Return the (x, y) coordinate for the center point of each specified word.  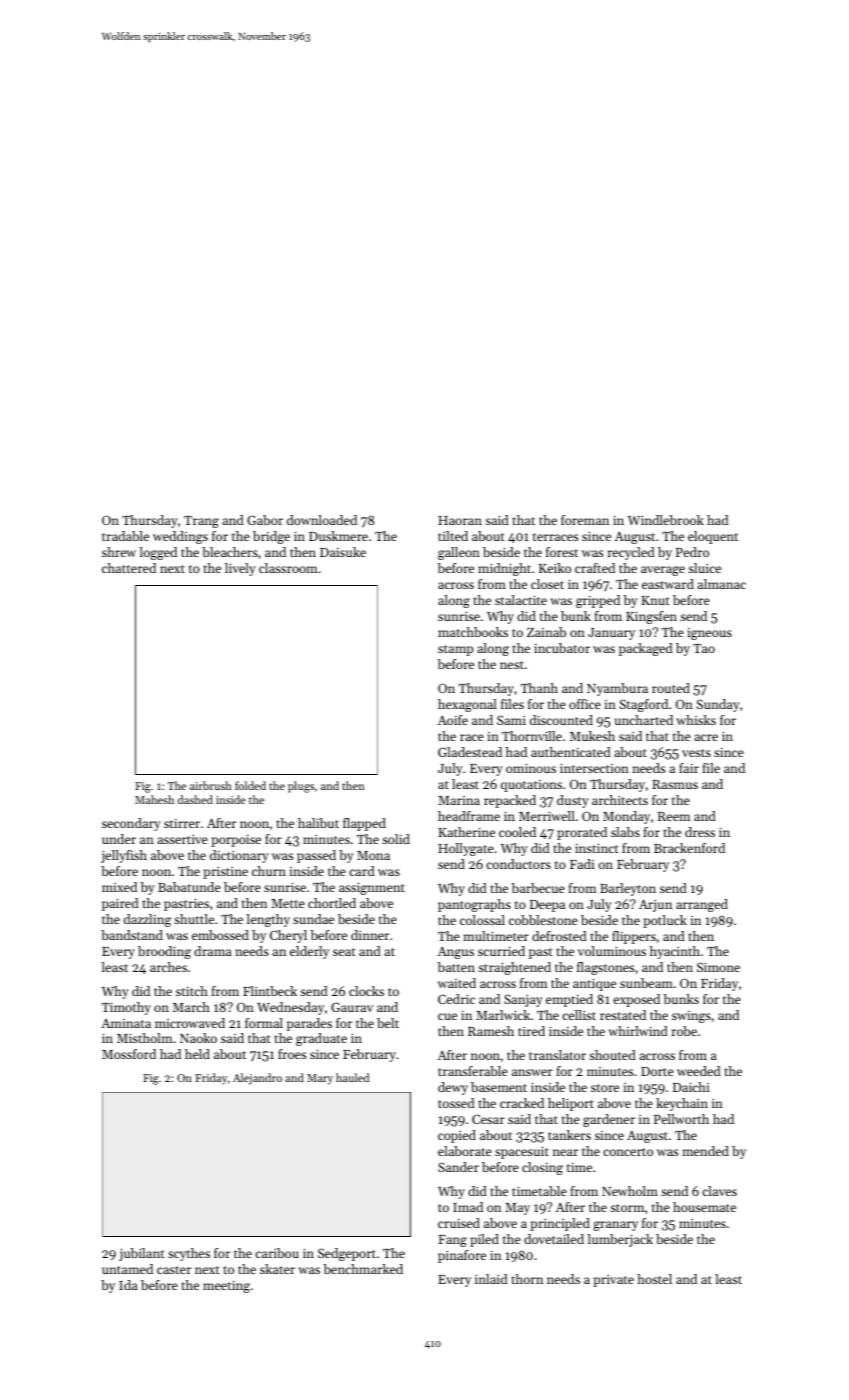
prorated (582, 833)
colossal (482, 920)
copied (457, 1136)
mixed (119, 887)
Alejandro (257, 1079)
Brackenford (689, 848)
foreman (585, 520)
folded (250, 785)
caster (174, 1270)
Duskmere (338, 536)
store (605, 1088)
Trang (201, 522)
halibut (318, 823)
